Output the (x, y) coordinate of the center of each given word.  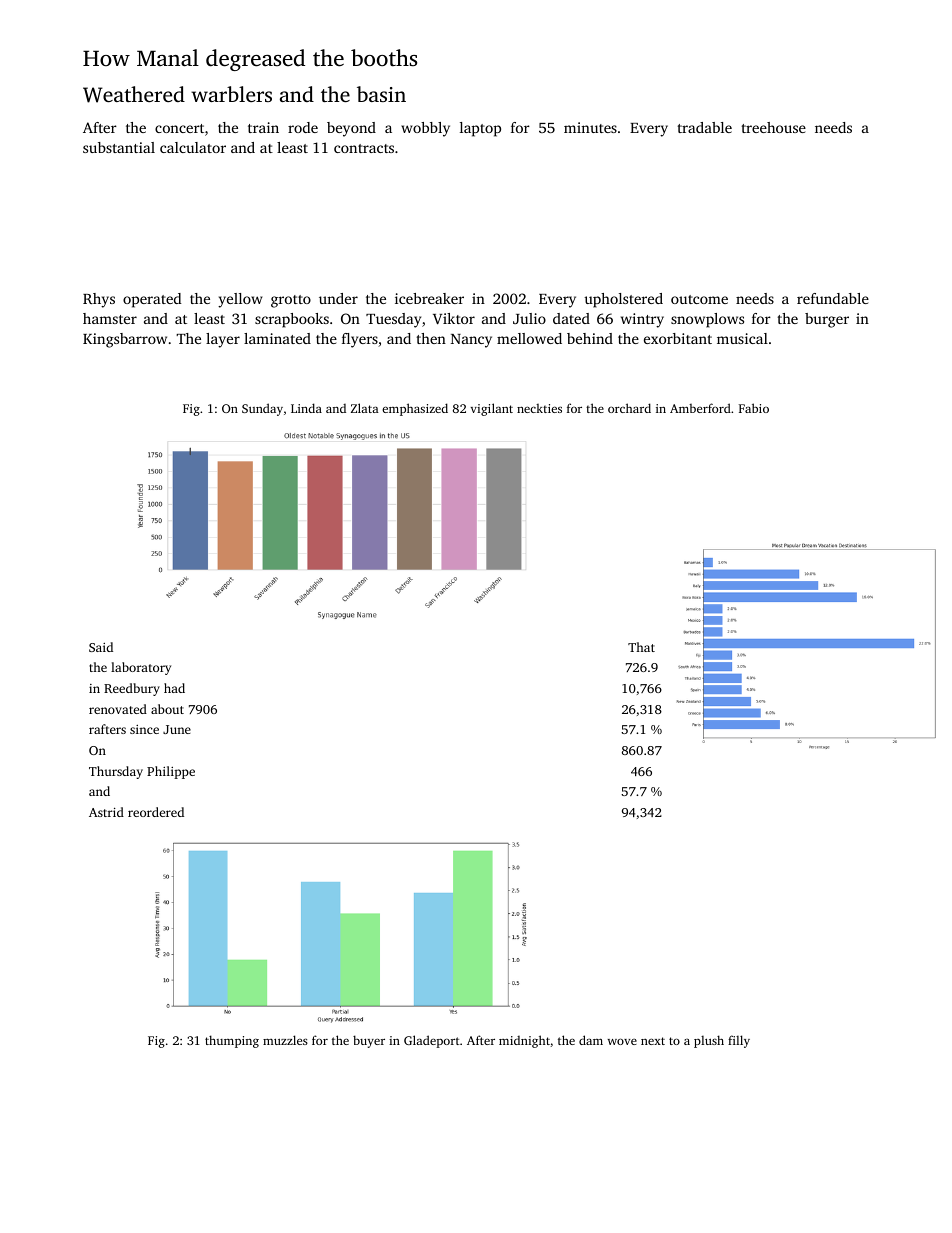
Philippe (171, 772)
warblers (231, 94)
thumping (232, 1041)
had (174, 688)
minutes (590, 127)
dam (591, 1040)
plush (709, 1041)
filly (739, 1041)
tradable (704, 127)
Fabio (754, 408)
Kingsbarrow (125, 340)
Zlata (365, 408)
